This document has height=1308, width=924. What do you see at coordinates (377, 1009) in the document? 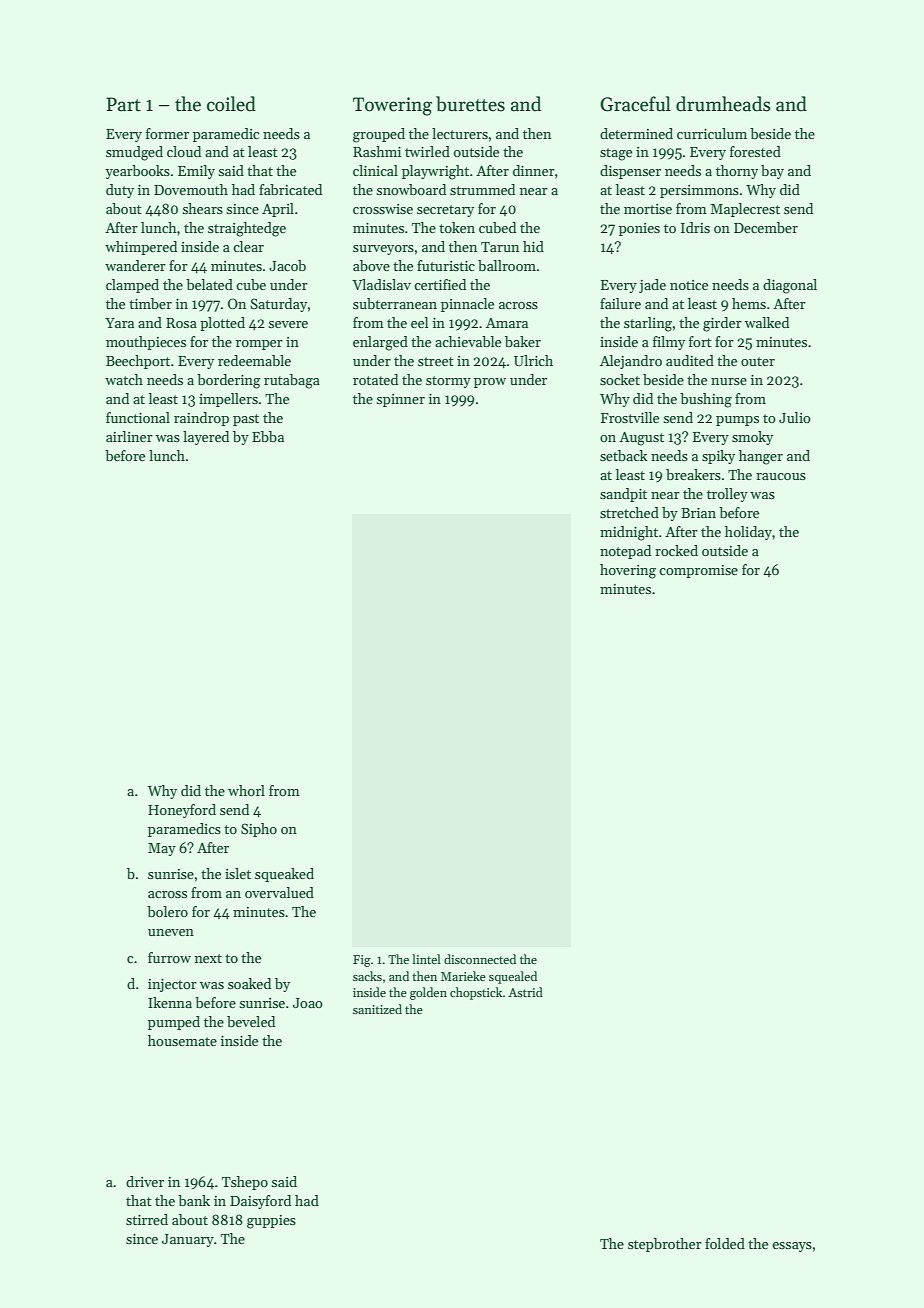
I see `sanitized` at bounding box center [377, 1009].
